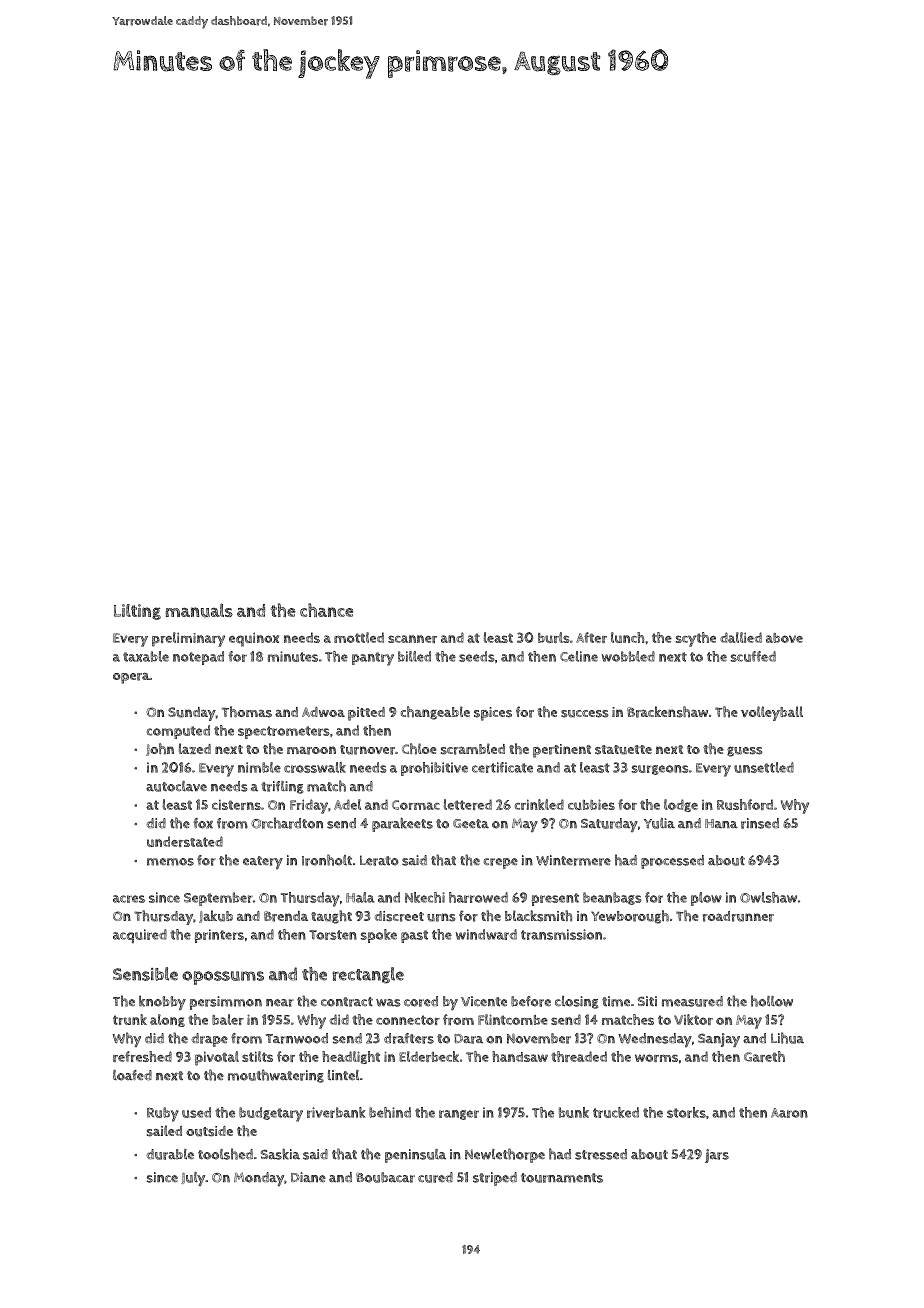 This document has width=924, height=1308. Describe the element at coordinates (539, 804) in the document. I see `crinkled` at that location.
